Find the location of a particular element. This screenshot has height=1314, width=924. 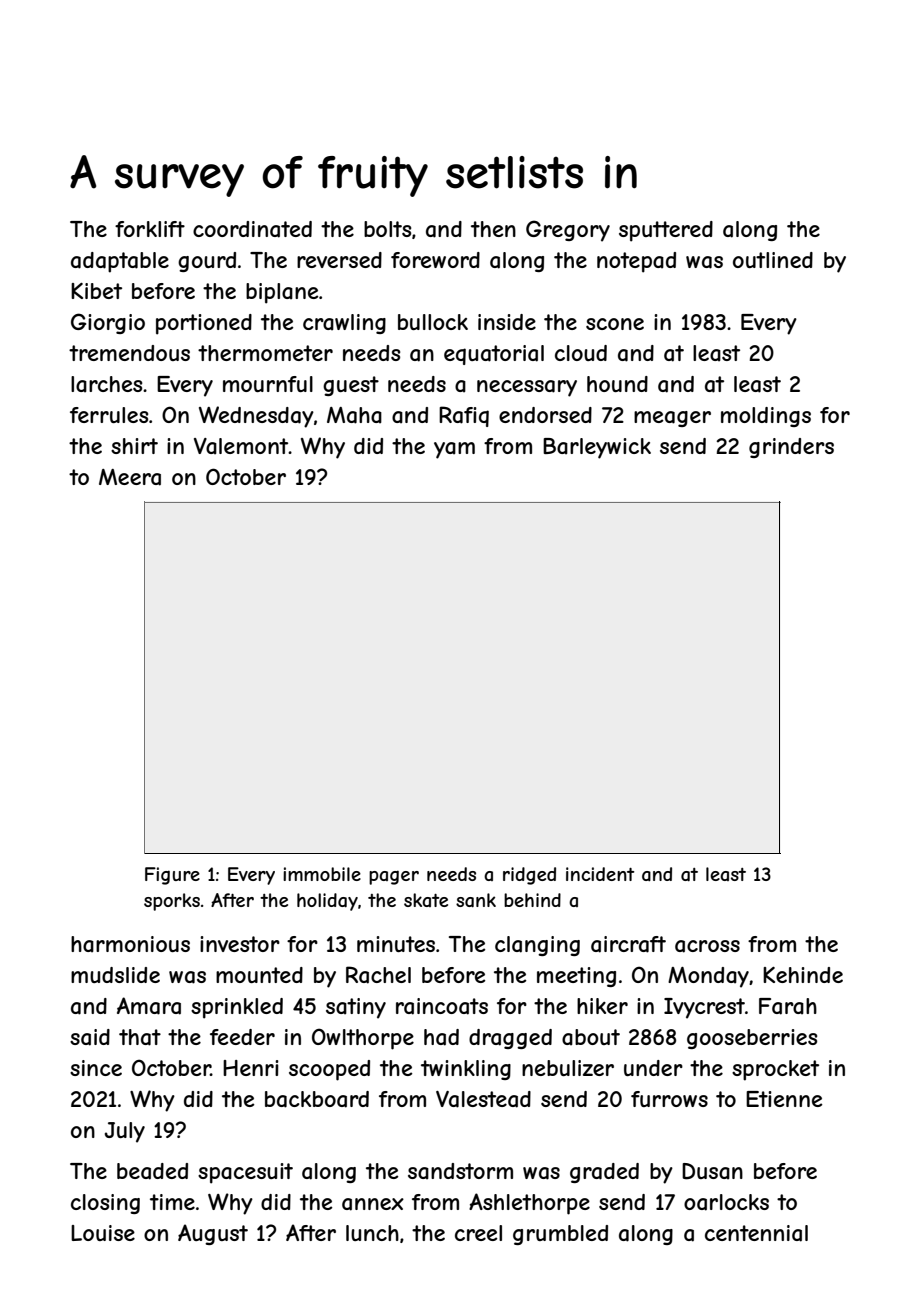

Meera is located at coordinates (130, 477).
